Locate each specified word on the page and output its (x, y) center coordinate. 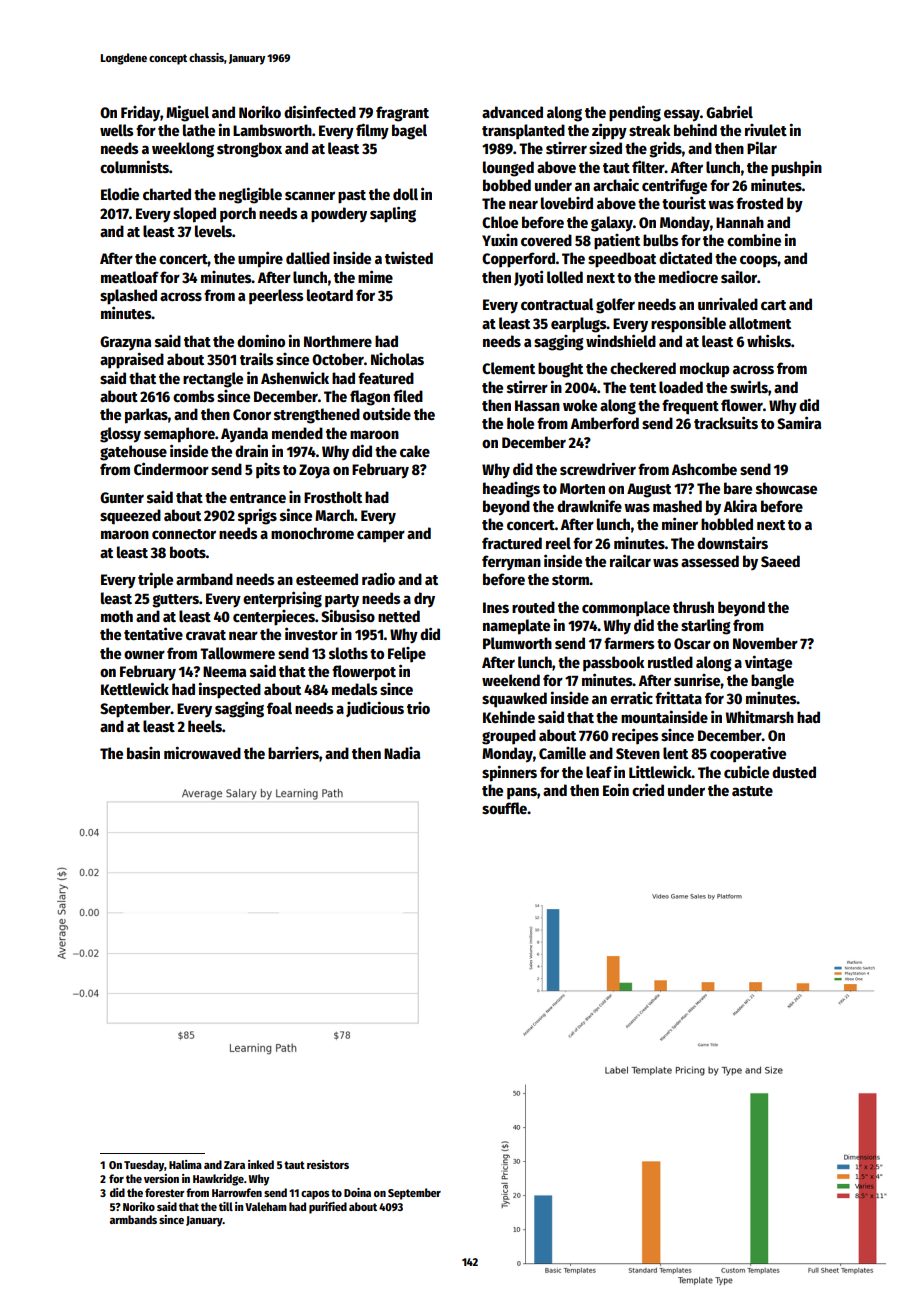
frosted (759, 203)
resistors (328, 1164)
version (161, 1178)
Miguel (187, 113)
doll (405, 194)
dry (424, 599)
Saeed (780, 561)
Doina (357, 1192)
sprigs (257, 516)
